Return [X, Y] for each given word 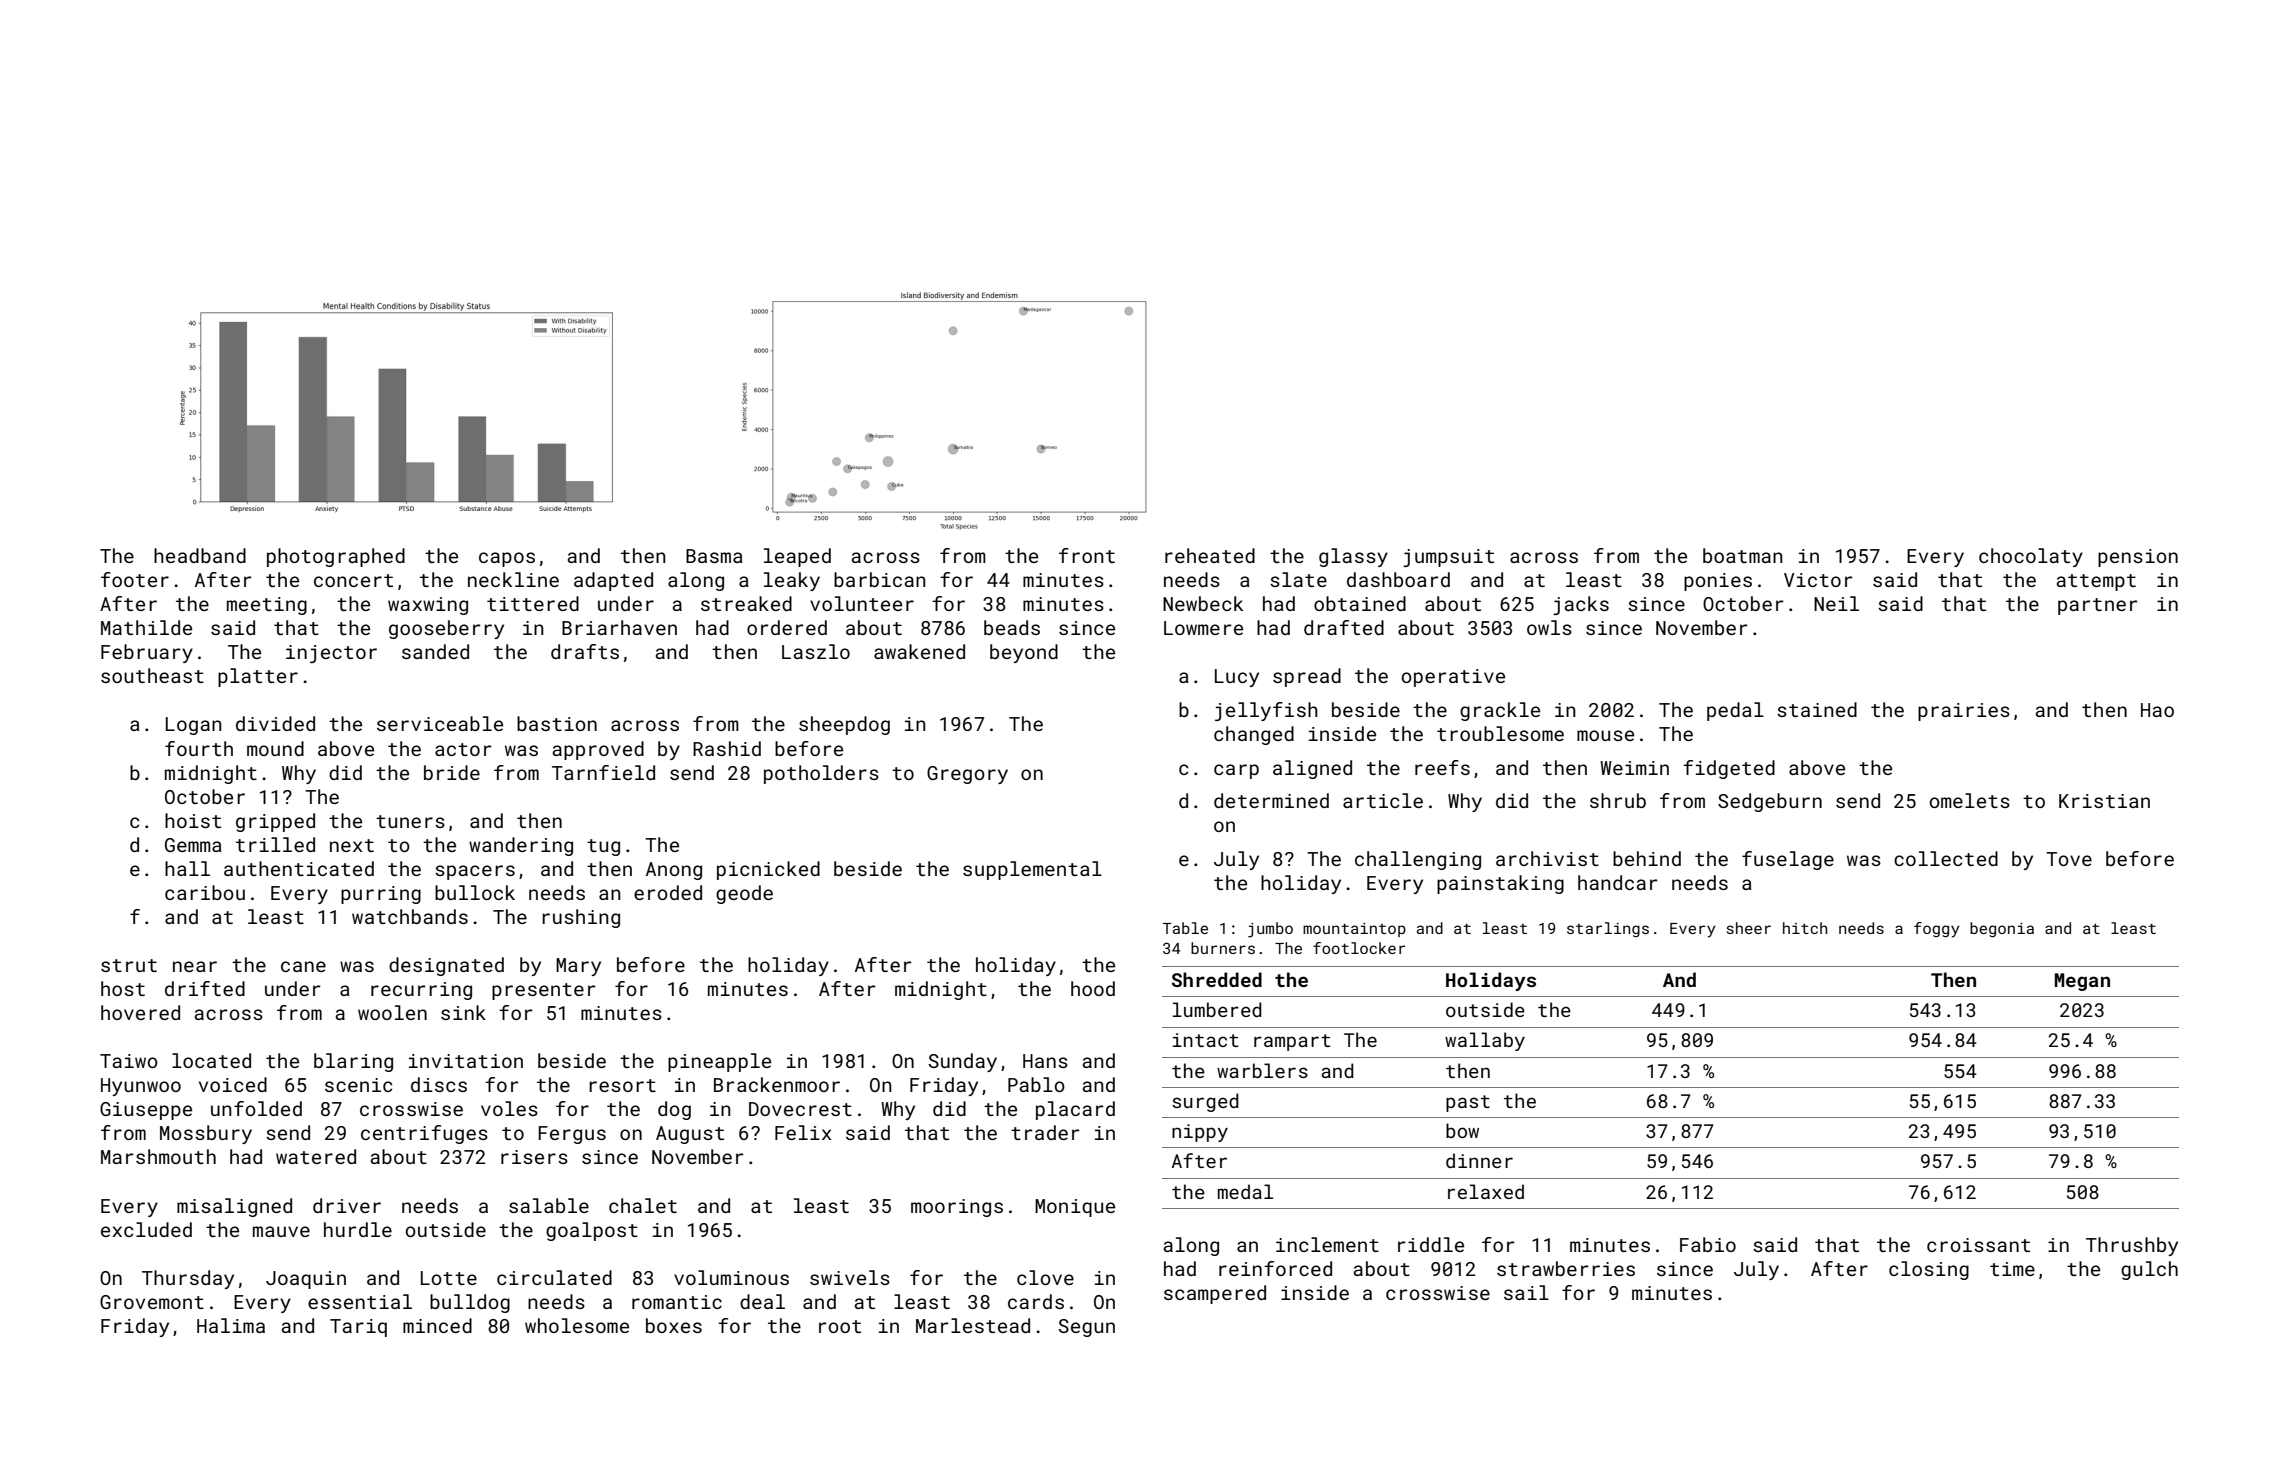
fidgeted [1729, 769]
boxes [674, 1325]
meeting [267, 606]
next [352, 845]
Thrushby [2132, 1246]
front [1087, 555]
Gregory [967, 775]
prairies [1964, 712]
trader [1045, 1132]
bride [452, 772]
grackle [1500, 711]
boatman [1743, 555]
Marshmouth [158, 1156]
